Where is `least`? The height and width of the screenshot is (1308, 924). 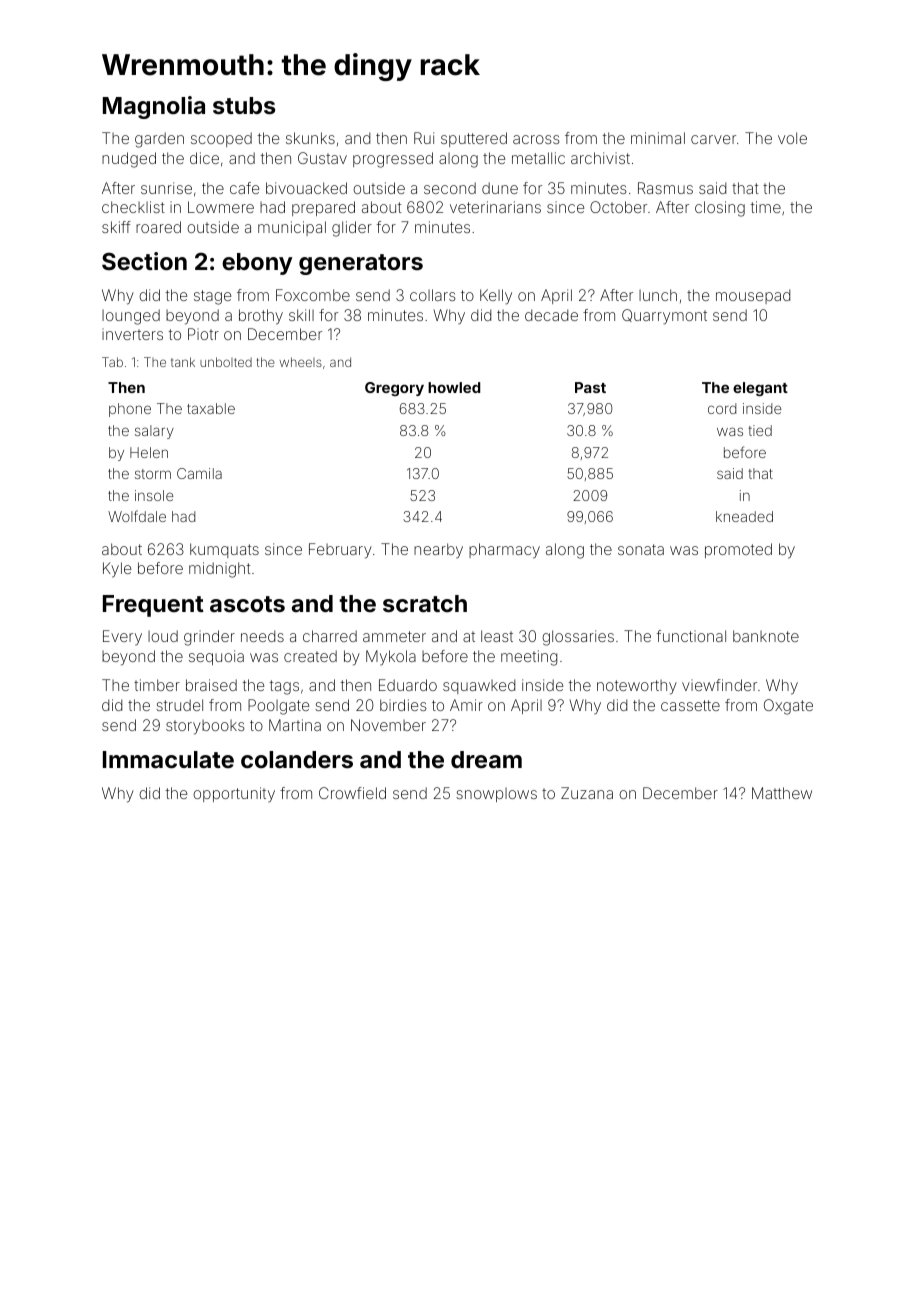 least is located at coordinates (497, 636).
